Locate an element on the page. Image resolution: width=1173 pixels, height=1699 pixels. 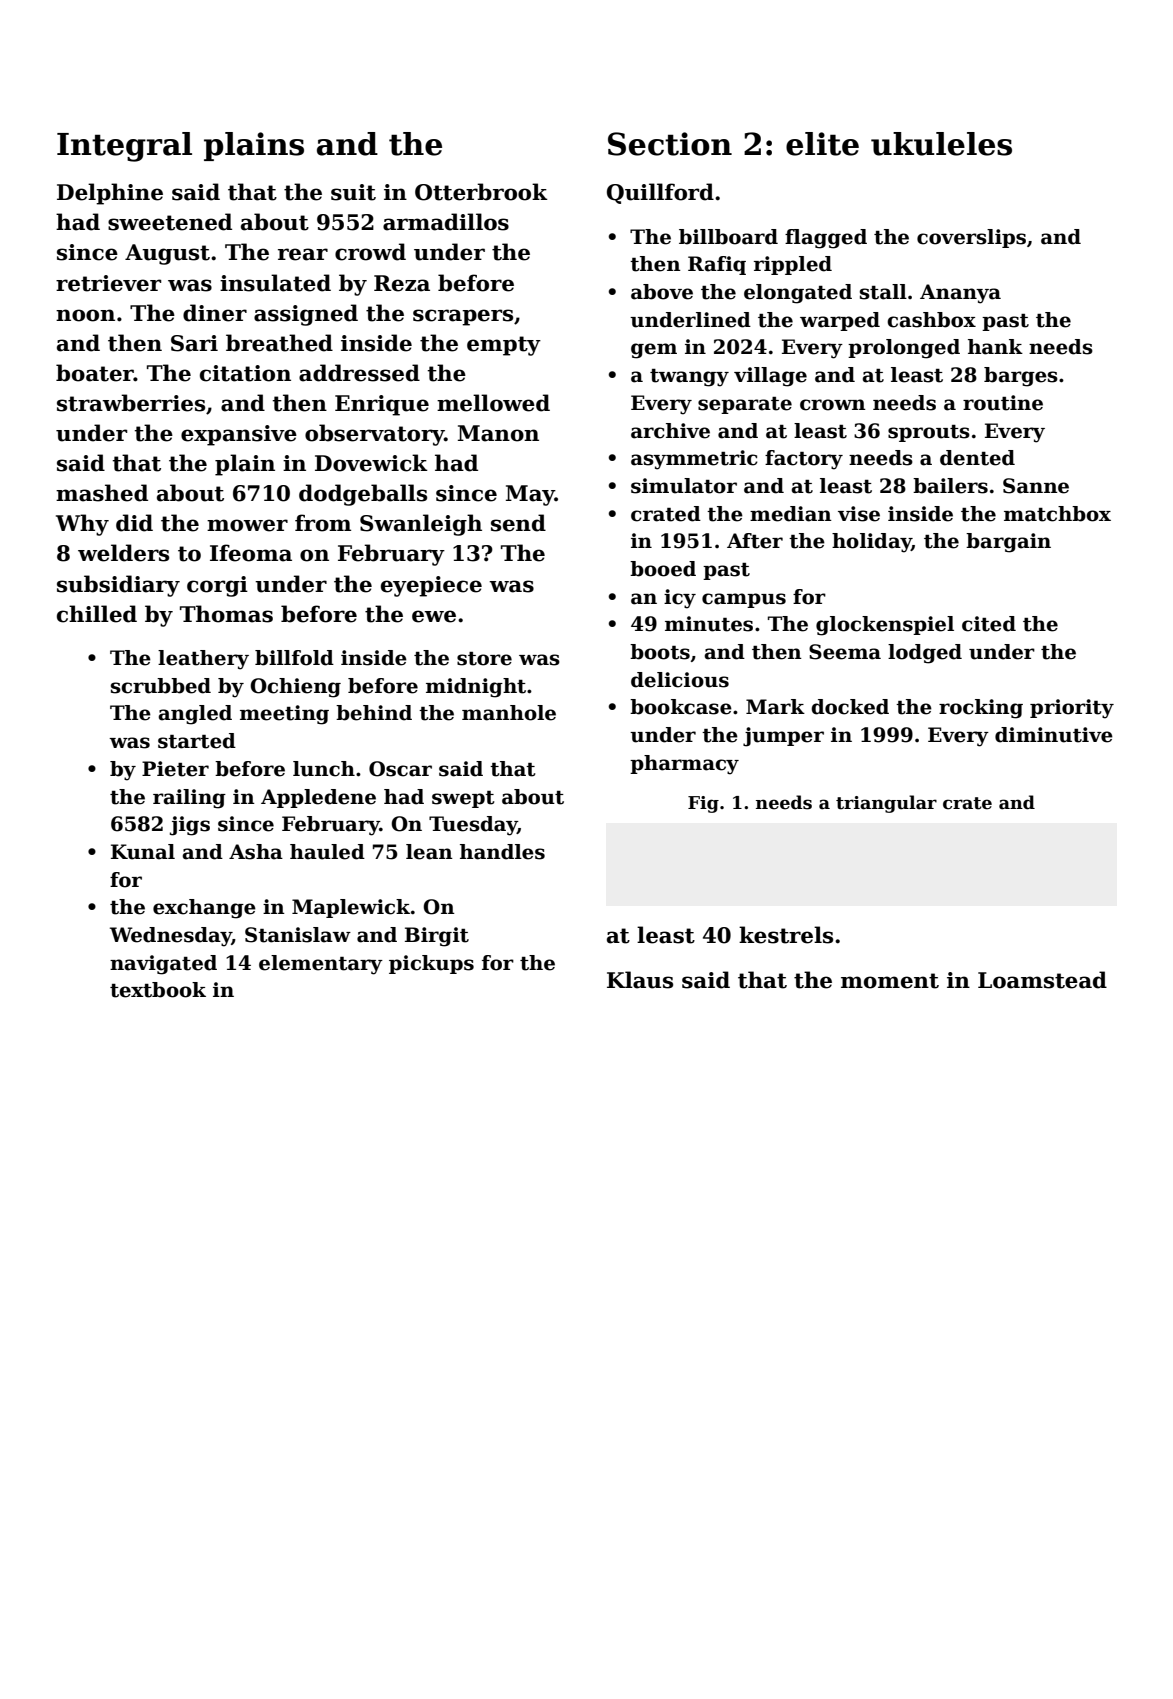
cited is located at coordinates (989, 624).
